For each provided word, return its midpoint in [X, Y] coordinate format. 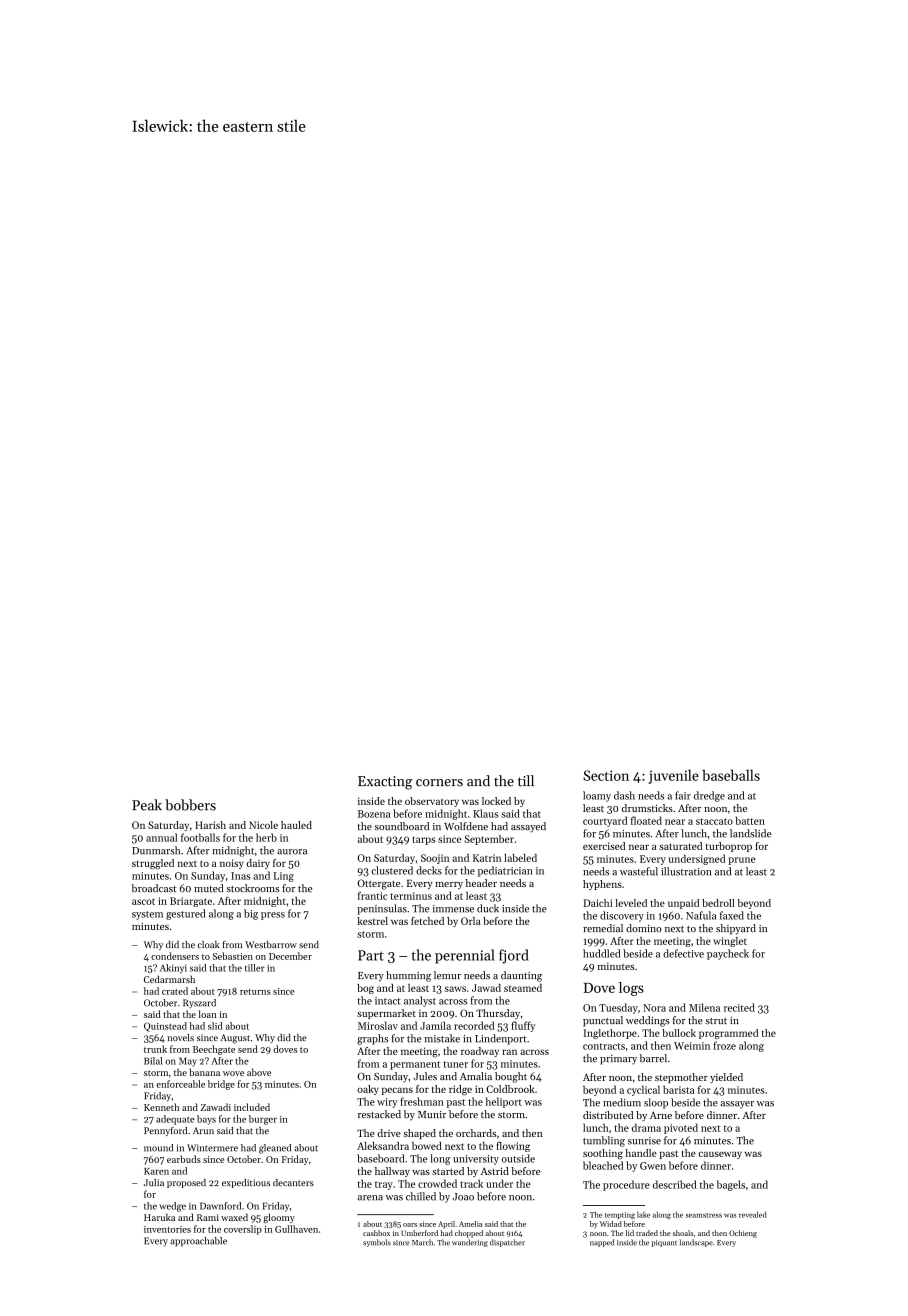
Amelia [470, 1224]
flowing [513, 1147]
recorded [474, 1025]
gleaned [275, 1149]
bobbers [190, 805]
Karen [156, 1171]
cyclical [643, 1090]
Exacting [385, 783]
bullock [679, 1033]
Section [606, 775]
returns [255, 992]
